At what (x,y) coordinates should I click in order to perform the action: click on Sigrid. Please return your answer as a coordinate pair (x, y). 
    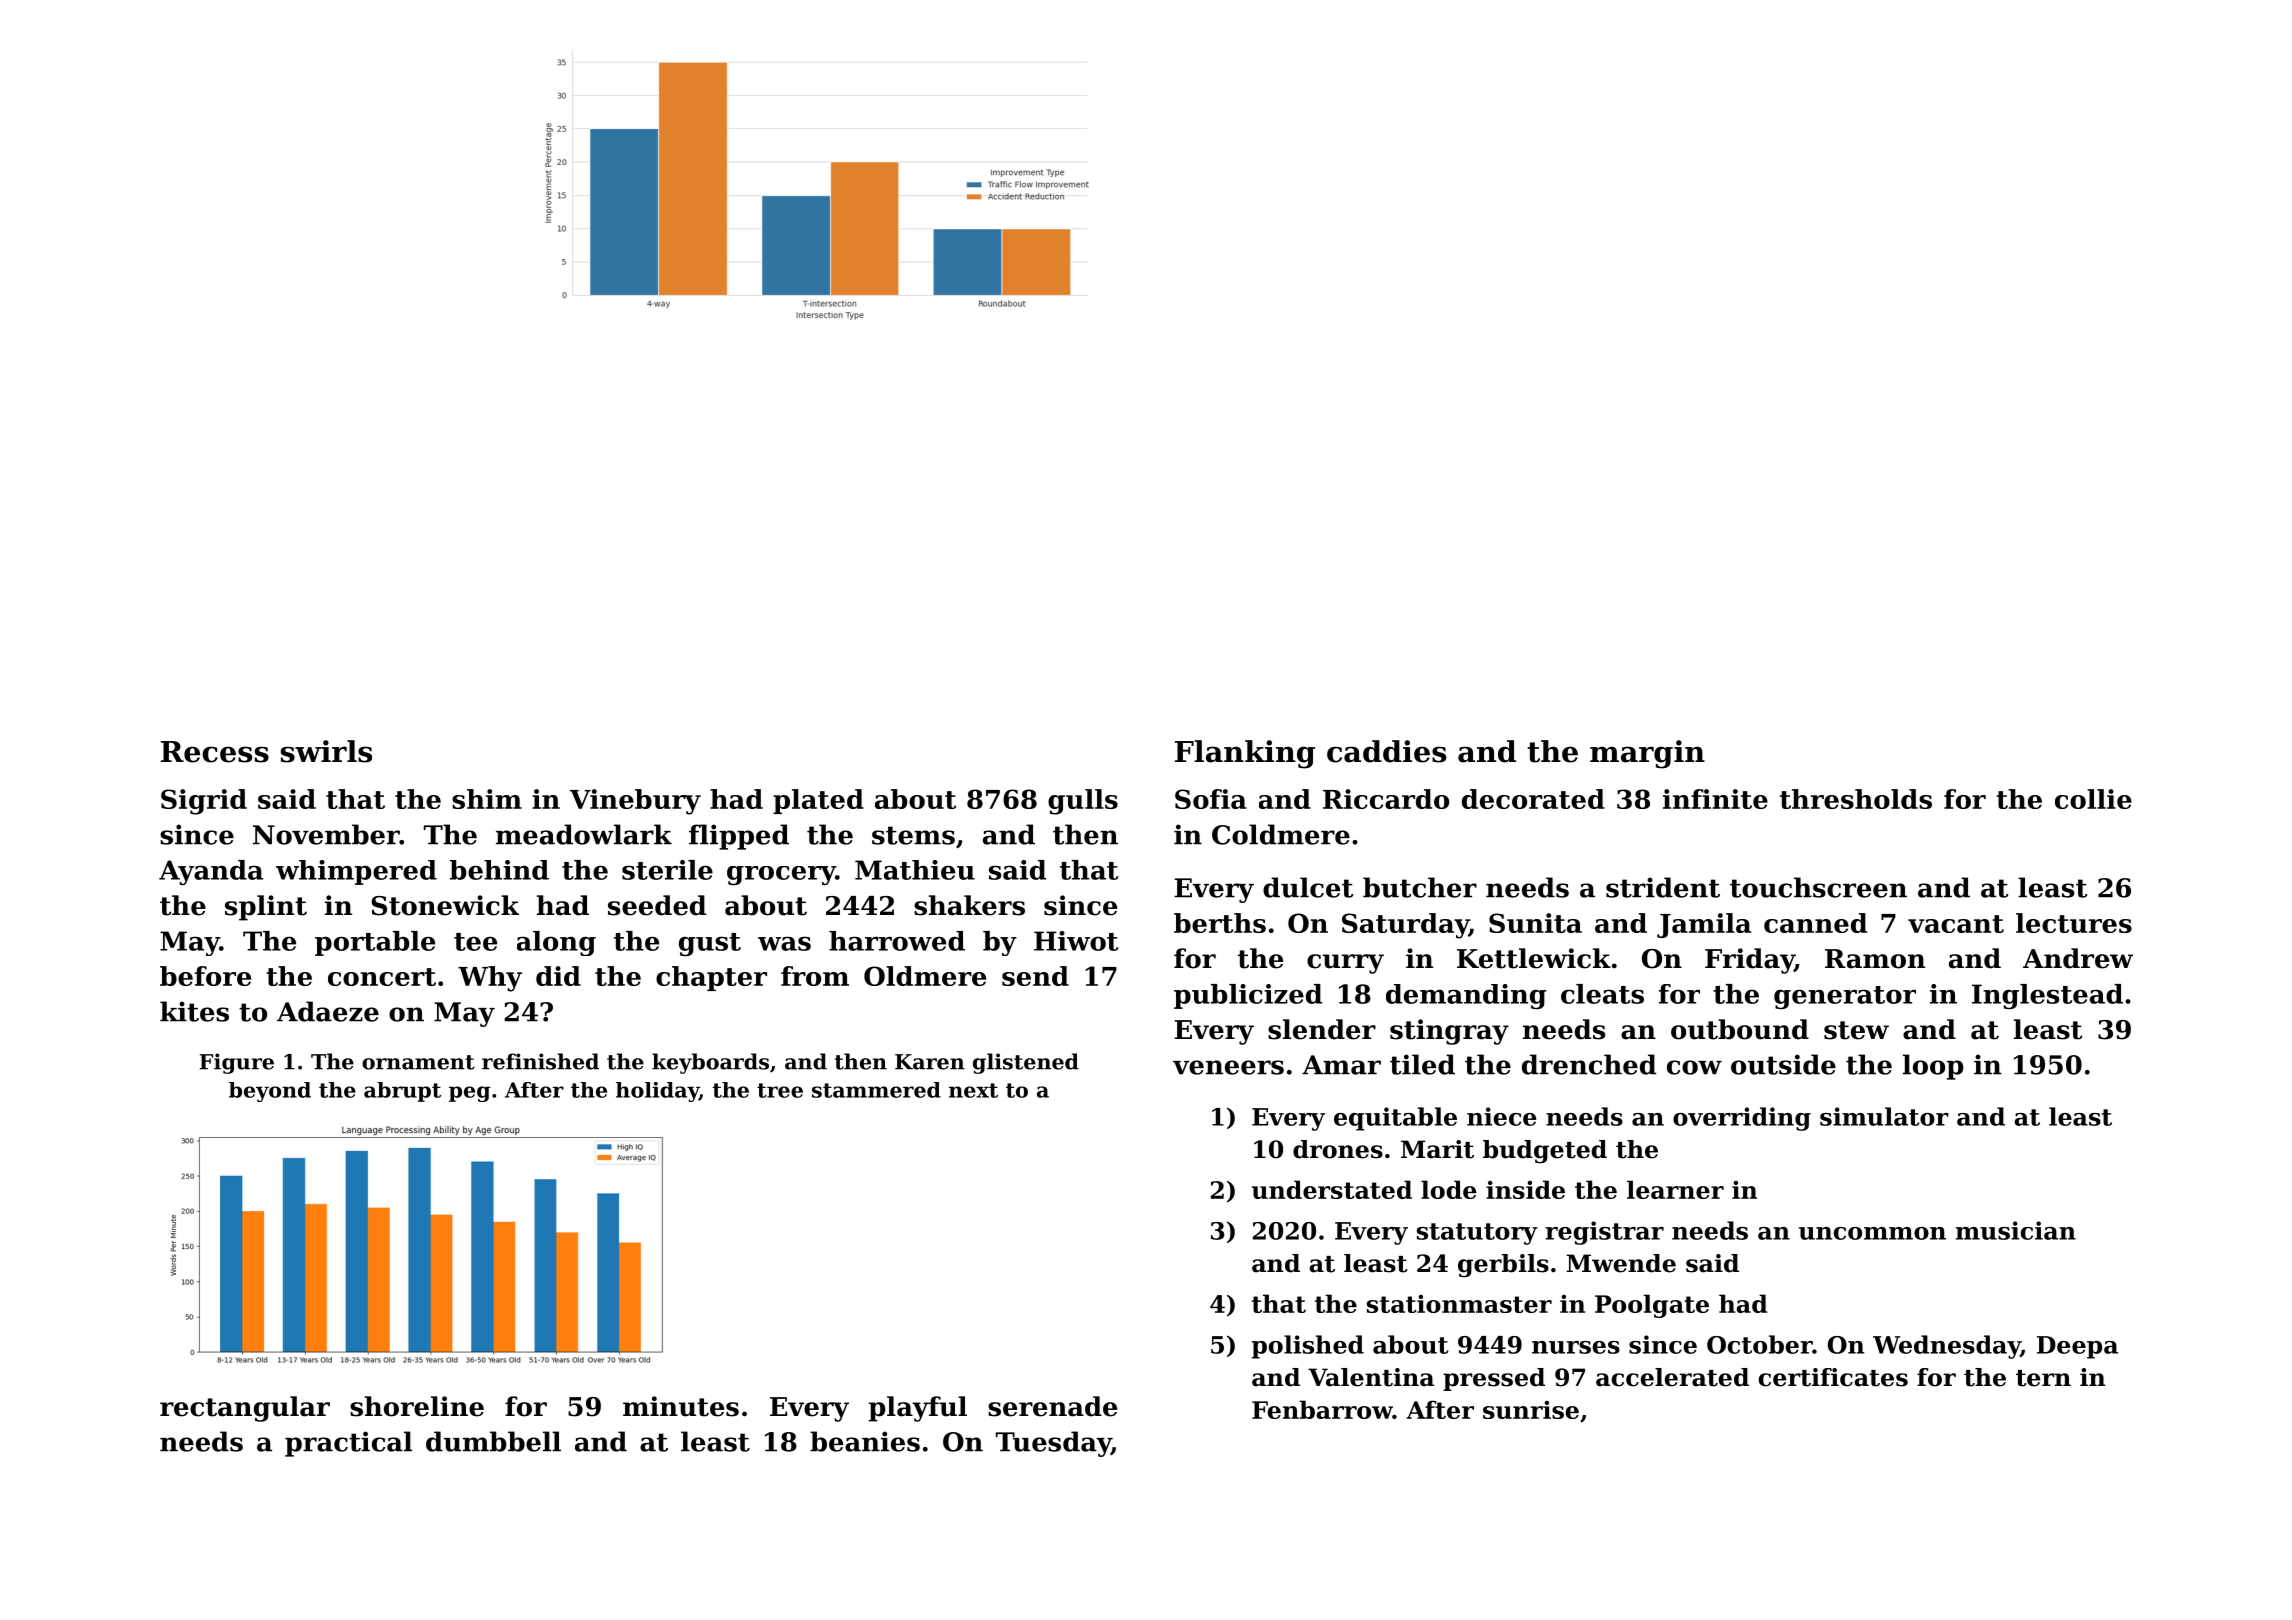
    Looking at the image, I should click on (204, 802).
